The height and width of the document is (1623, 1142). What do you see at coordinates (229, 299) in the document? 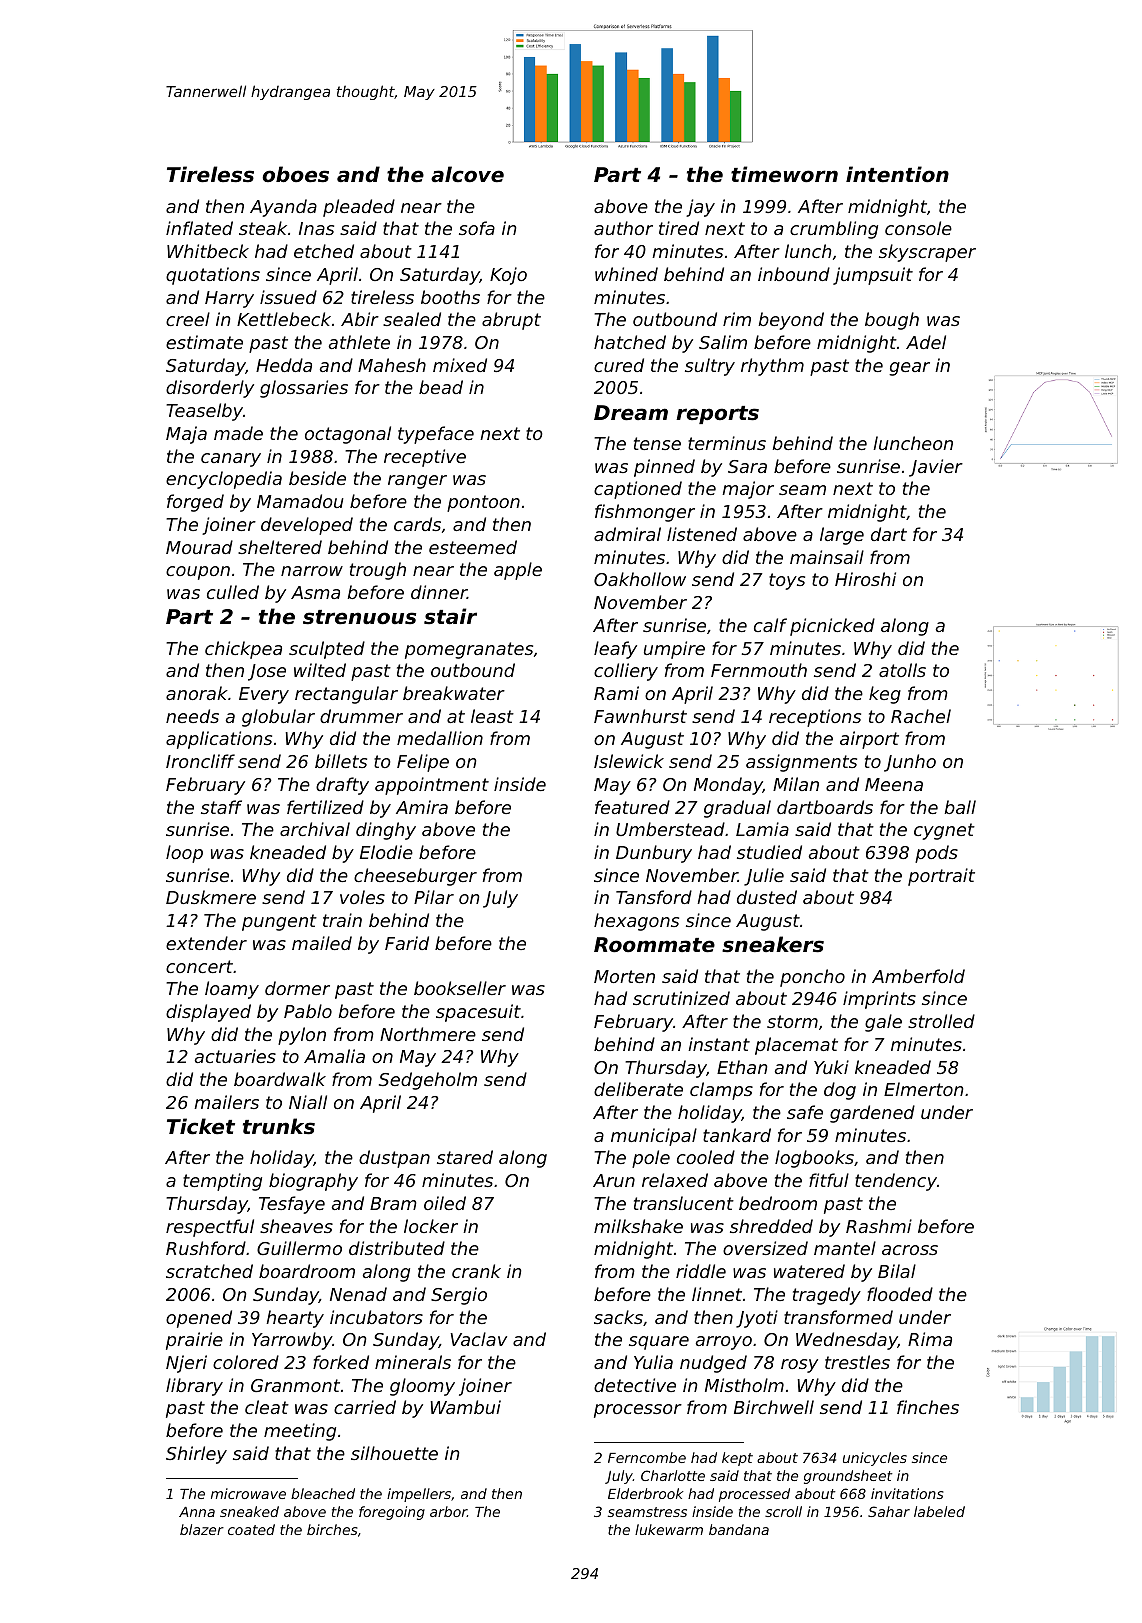
I see `Harry` at bounding box center [229, 299].
